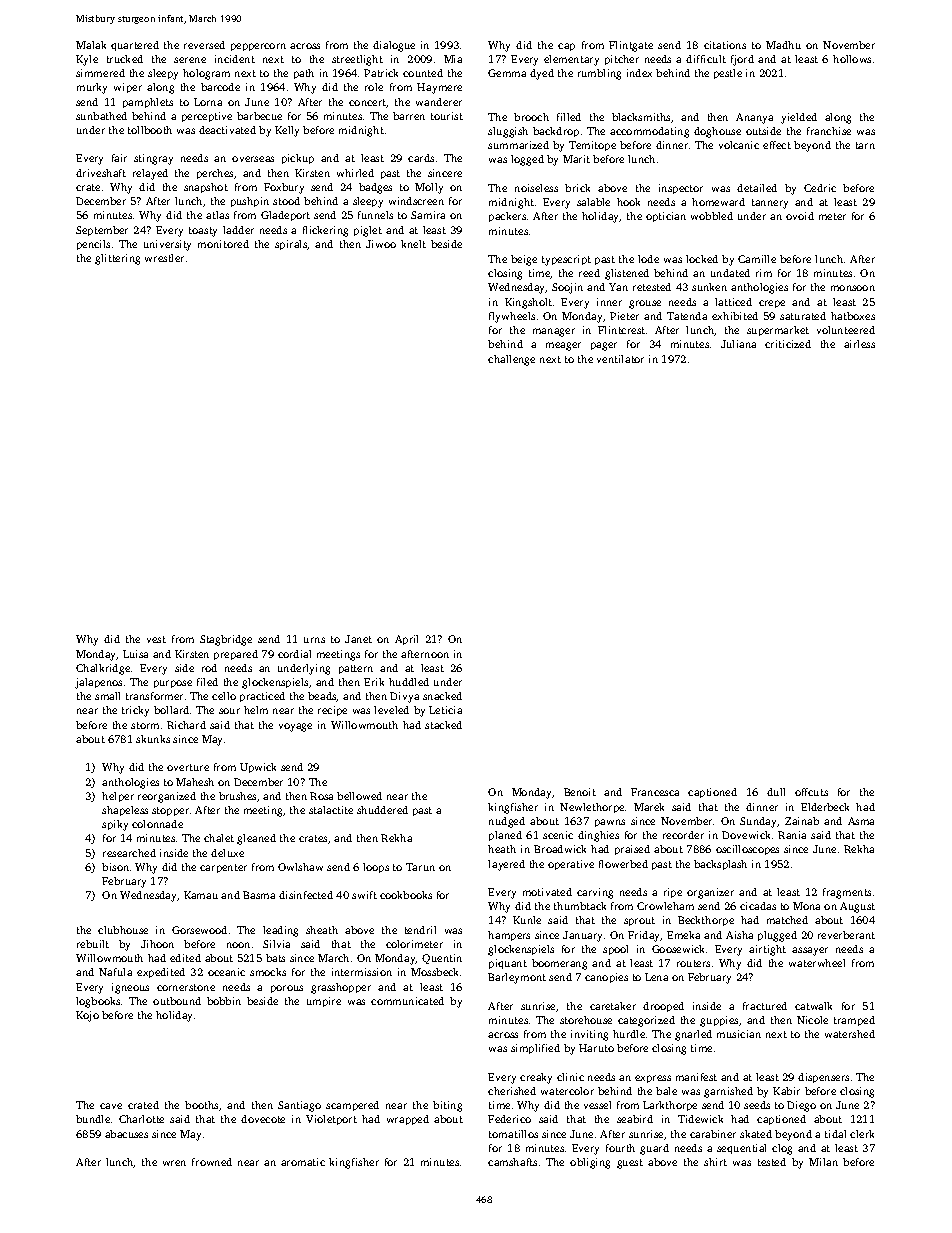 This screenshot has width=952, height=1233. What do you see at coordinates (536, 188) in the screenshot?
I see `noiseless` at bounding box center [536, 188].
